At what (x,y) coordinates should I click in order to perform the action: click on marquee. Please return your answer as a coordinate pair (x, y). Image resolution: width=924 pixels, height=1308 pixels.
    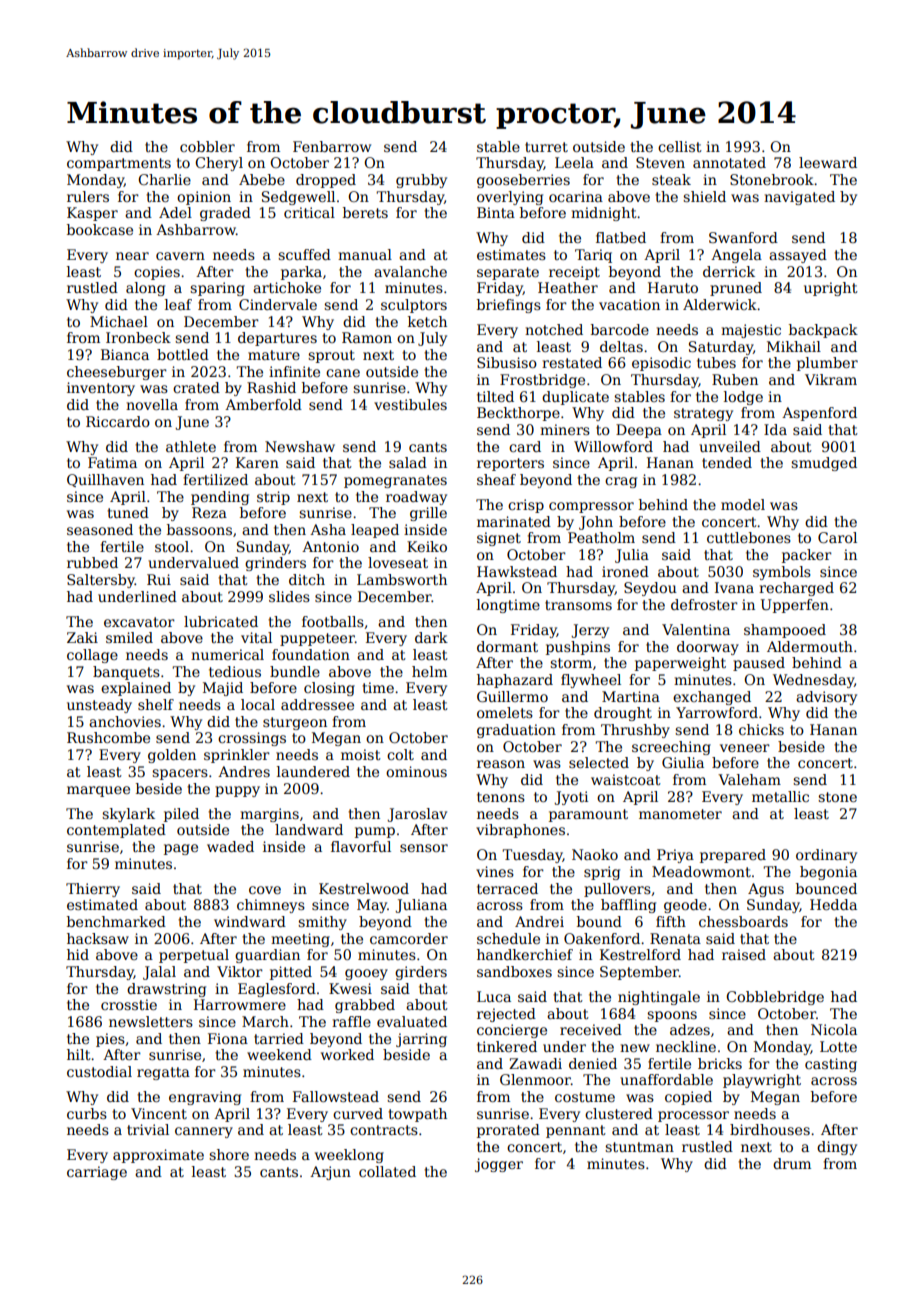
    Looking at the image, I should click on (98, 791).
